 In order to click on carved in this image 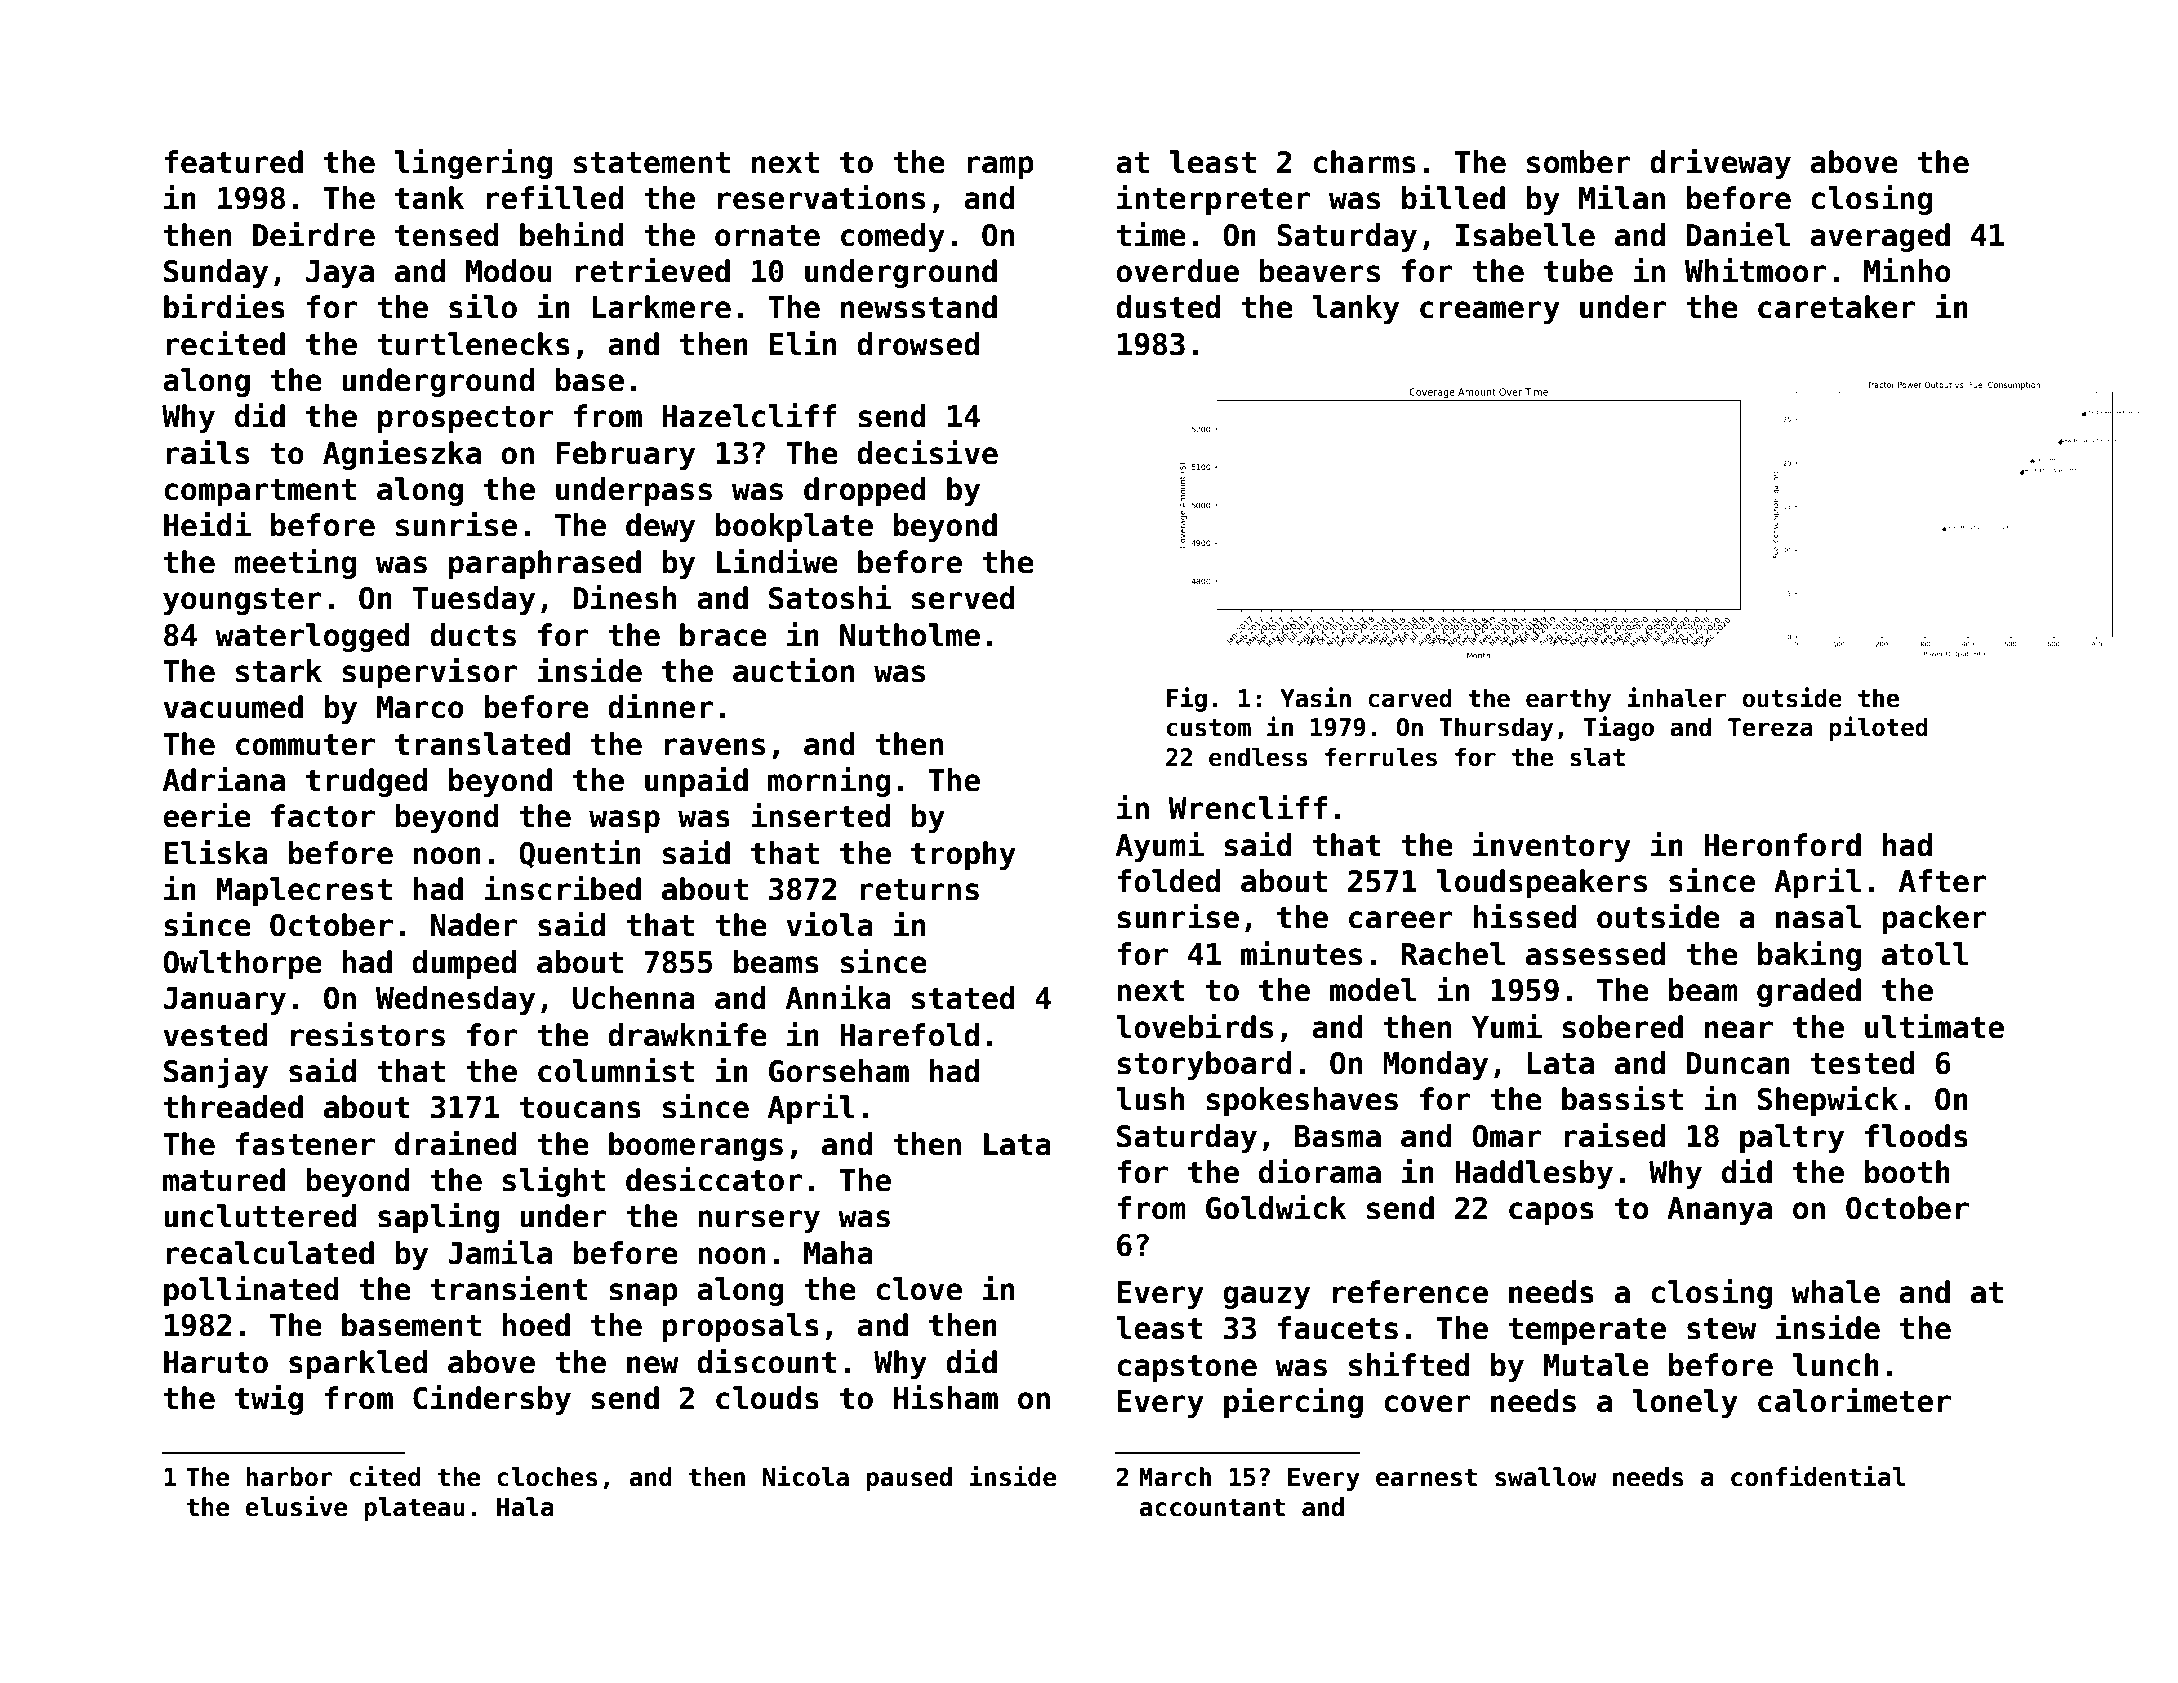, I will do `click(1410, 698)`.
